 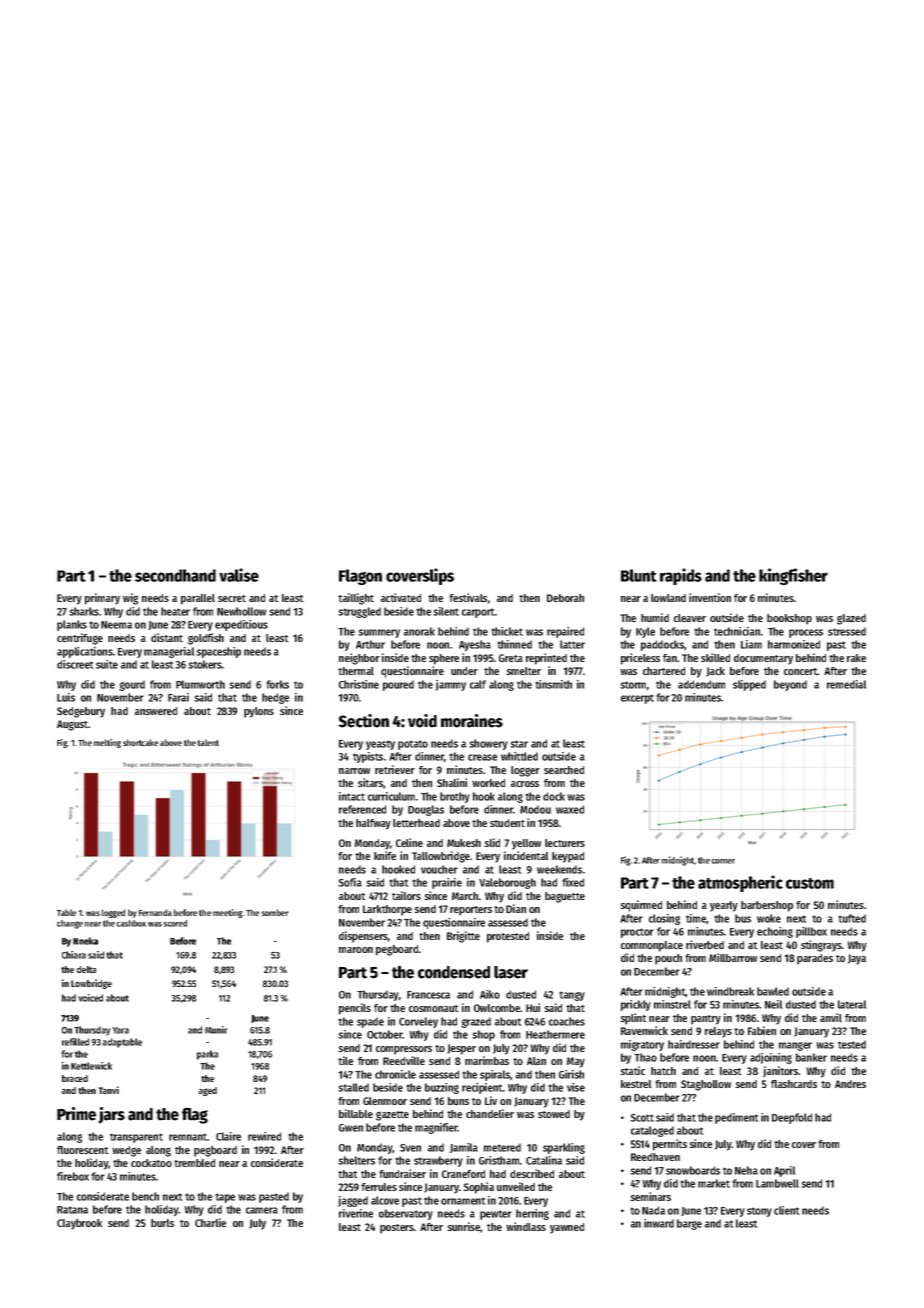 I want to click on barge, so click(x=689, y=1224).
